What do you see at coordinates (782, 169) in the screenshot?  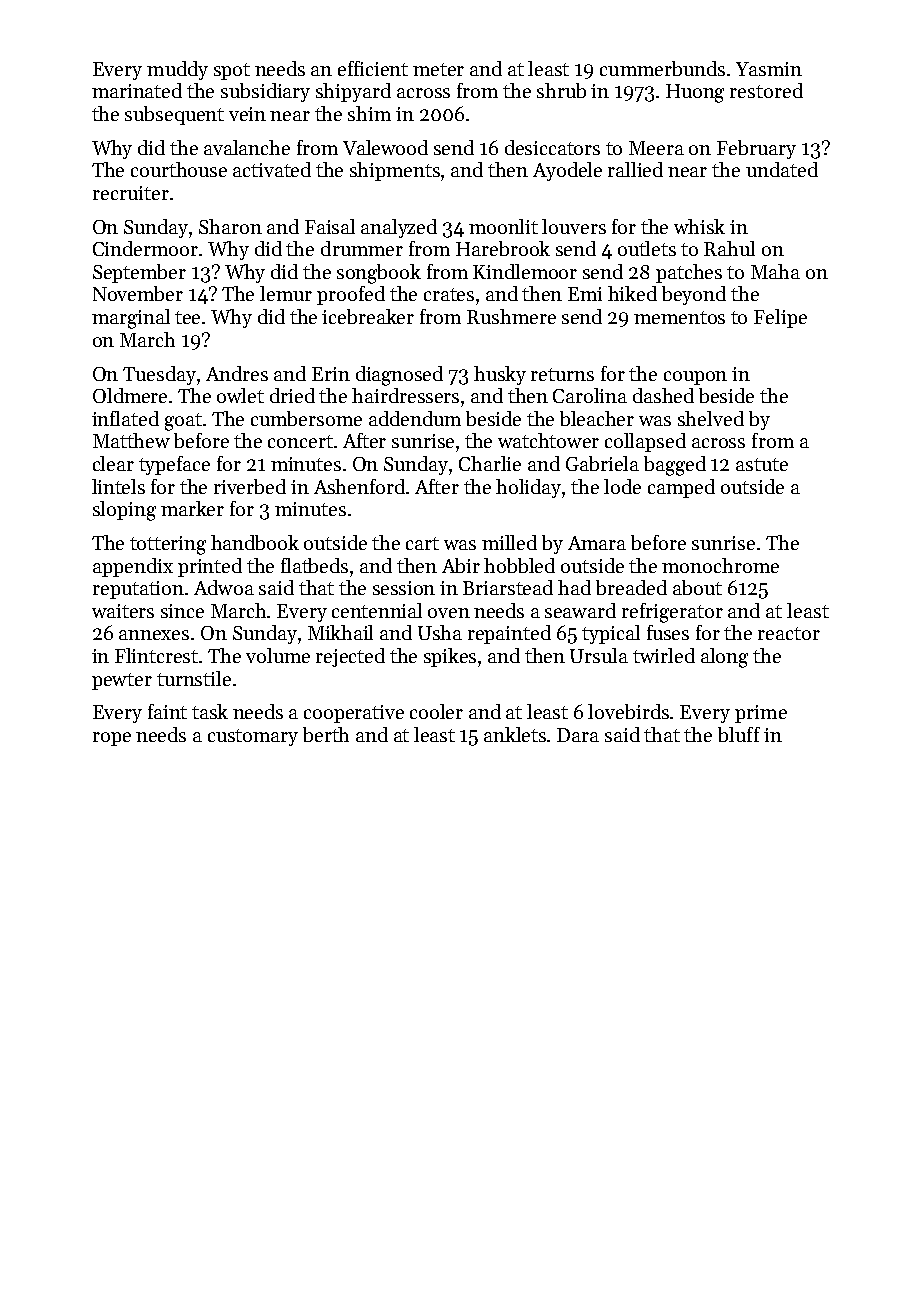 I see `undated` at bounding box center [782, 169].
